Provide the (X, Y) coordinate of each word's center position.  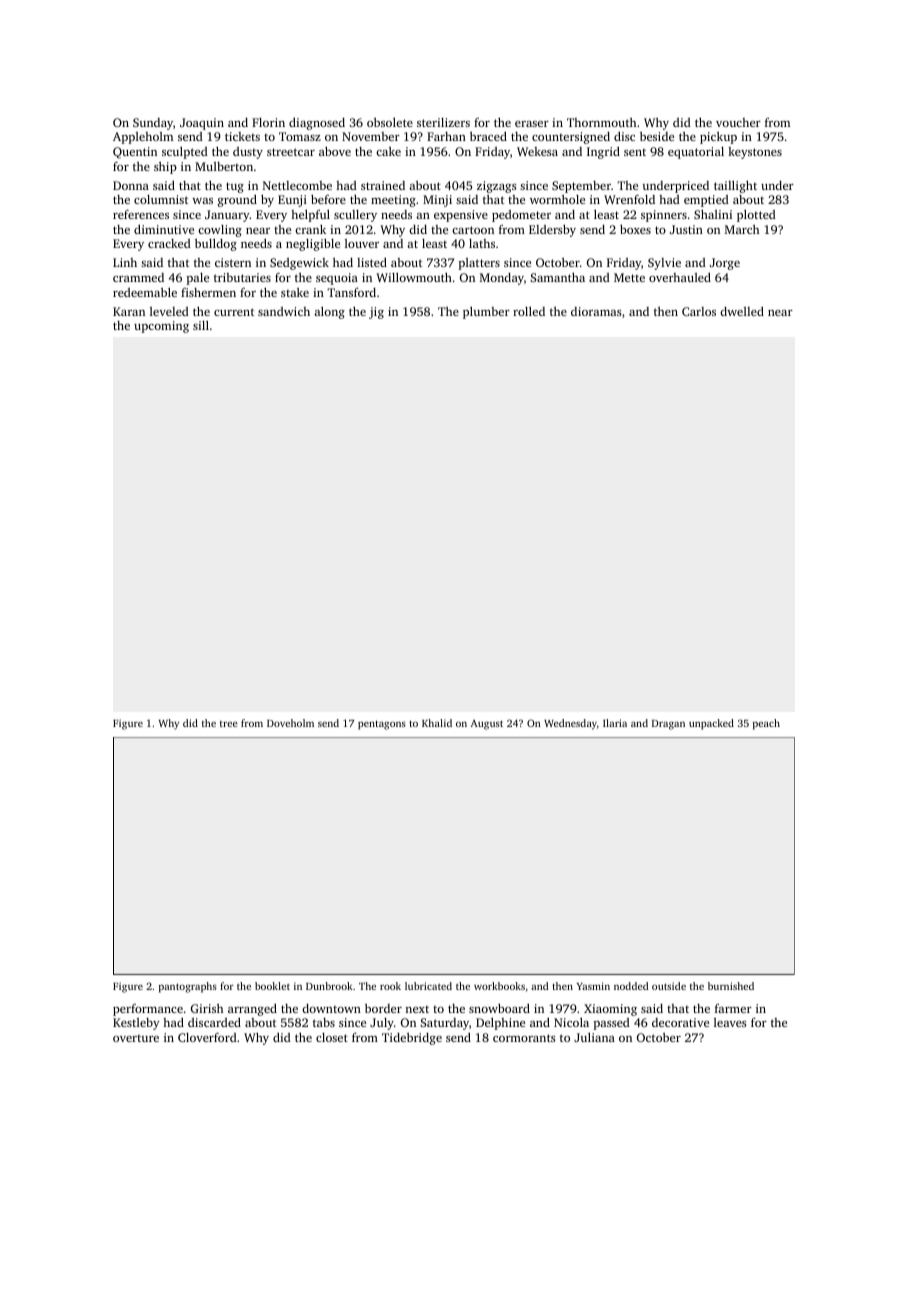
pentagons (382, 725)
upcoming (161, 327)
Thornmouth (601, 122)
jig (376, 313)
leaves (730, 1022)
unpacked (711, 724)
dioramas (596, 311)
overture (136, 1038)
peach (766, 724)
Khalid (437, 723)
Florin (268, 122)
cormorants (524, 1038)
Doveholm (290, 723)
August (487, 725)
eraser (532, 124)
